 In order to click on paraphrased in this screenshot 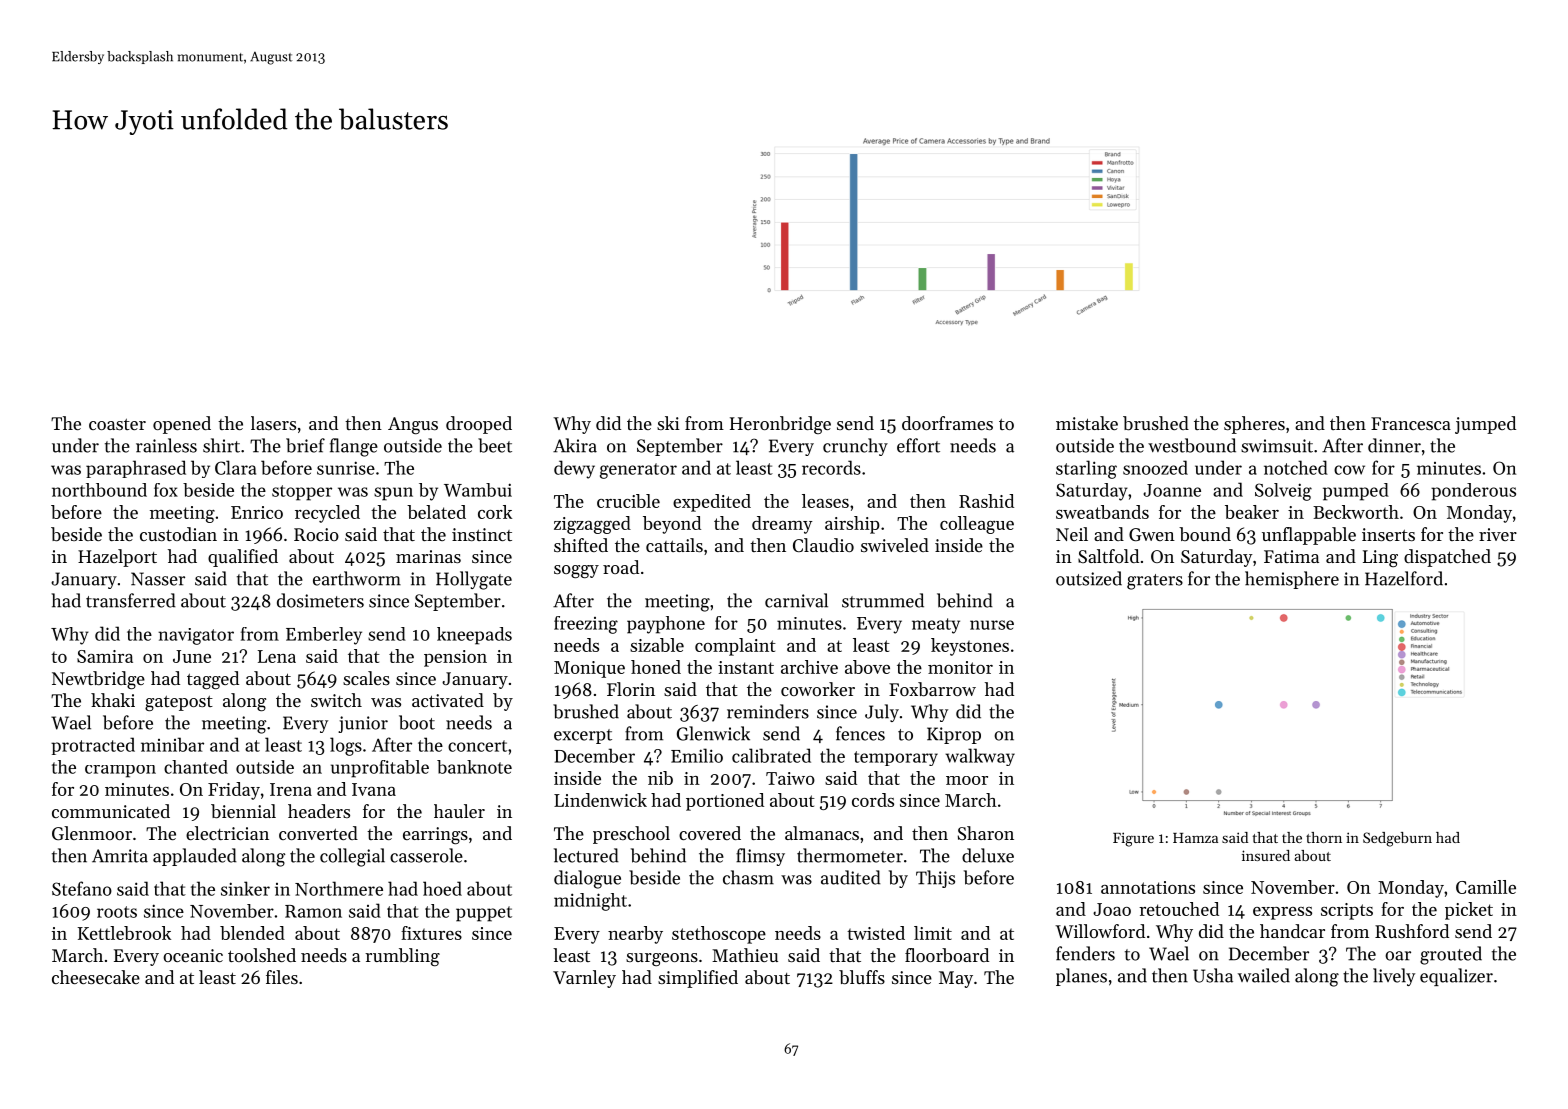, I will do `click(136, 469)`.
